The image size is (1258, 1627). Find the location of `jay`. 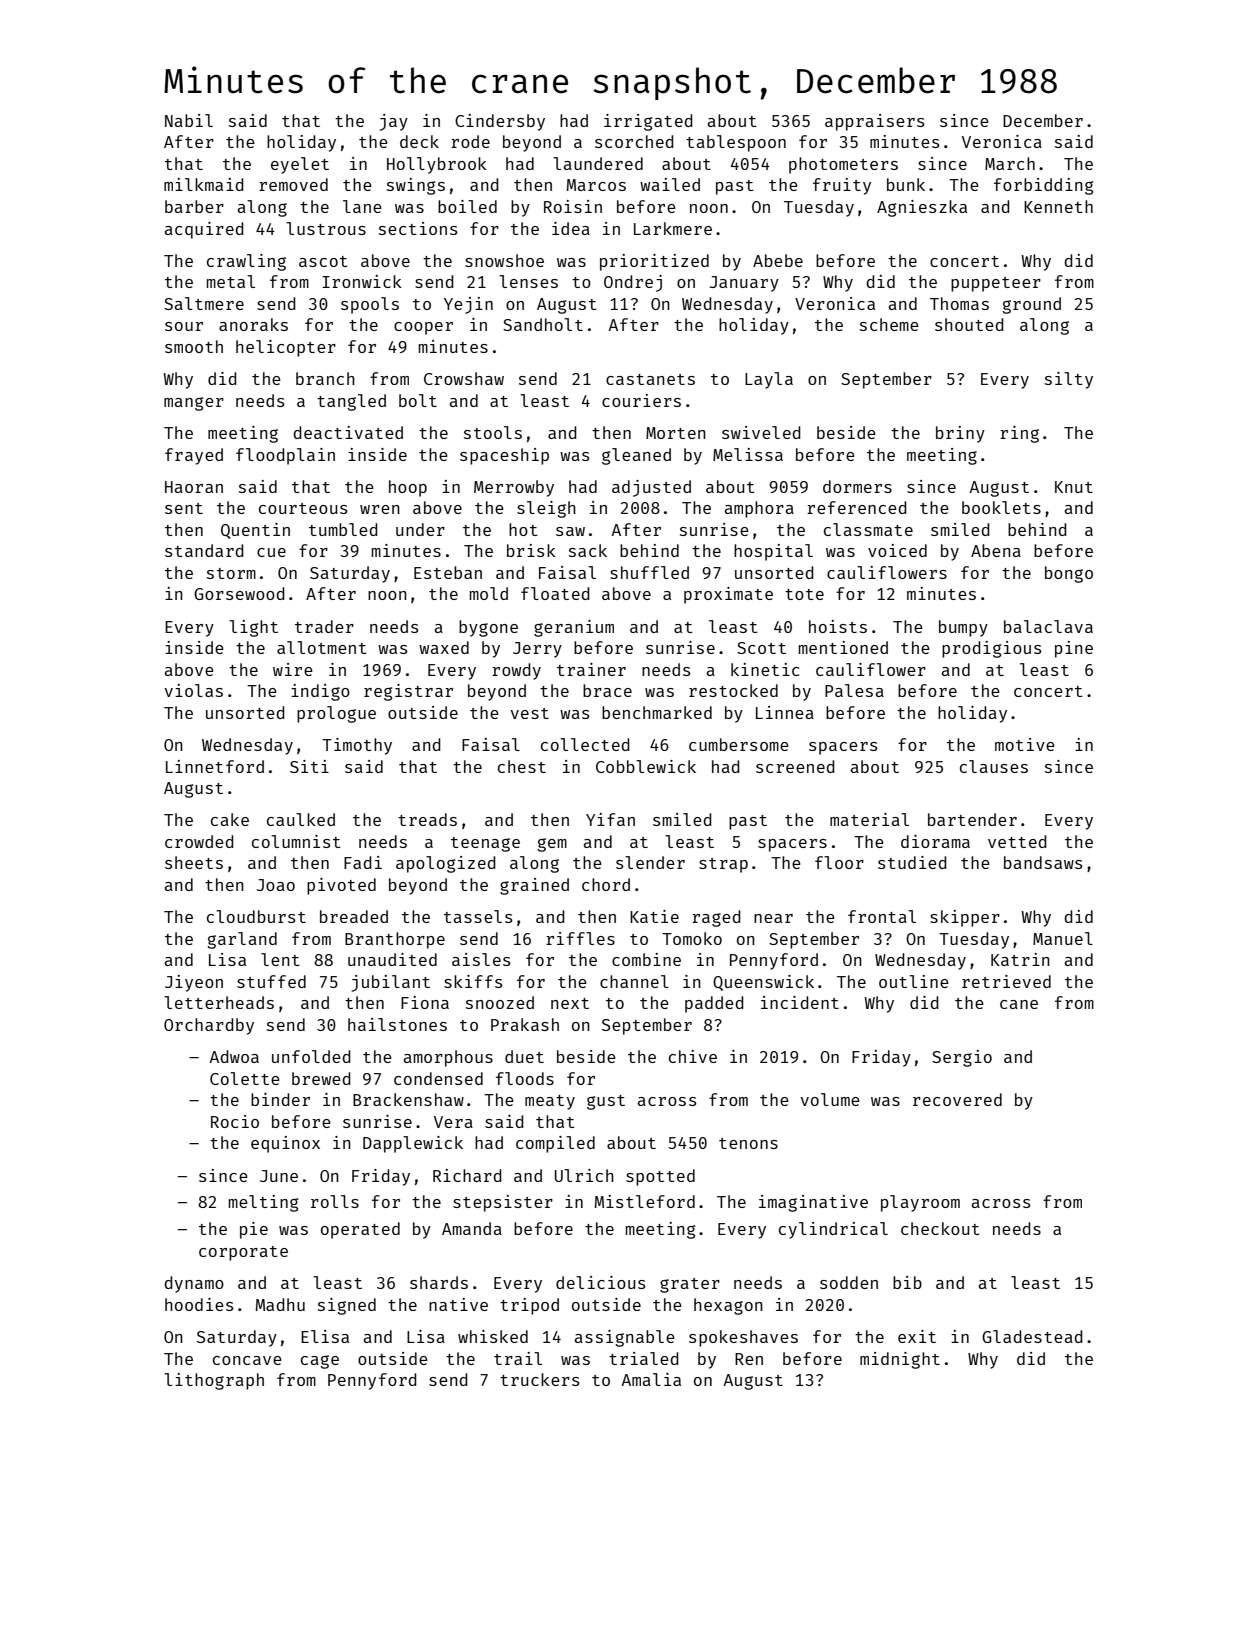

jay is located at coordinates (394, 122).
